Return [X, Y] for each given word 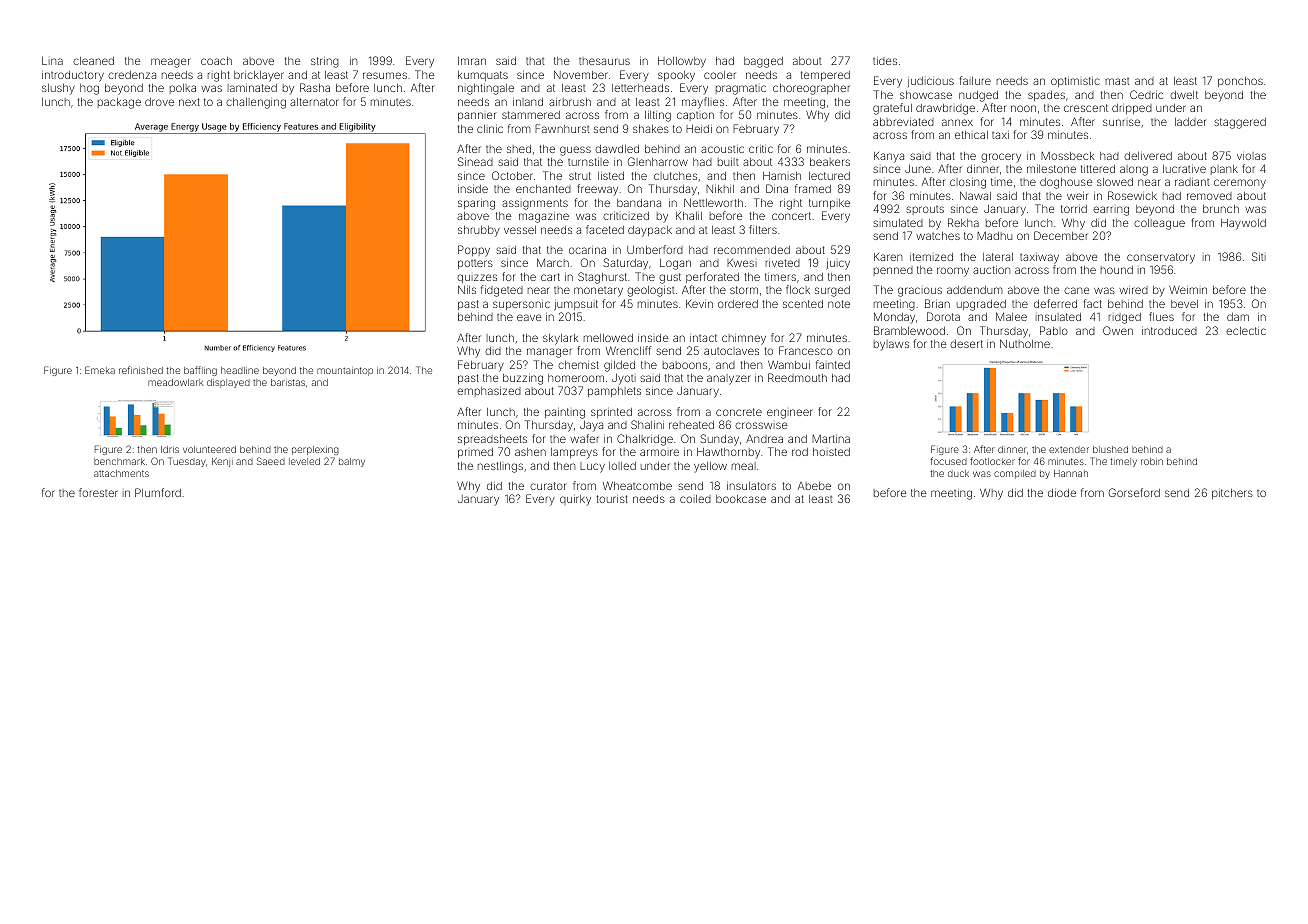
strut [580, 176]
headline [240, 370]
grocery [1001, 158]
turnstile [588, 161]
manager [549, 353]
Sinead [475, 161]
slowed [1115, 182]
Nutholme [1025, 343]
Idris [170, 449]
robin [1152, 461]
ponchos [1240, 82]
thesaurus [604, 61]
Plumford [158, 492]
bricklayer [259, 76]
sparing [476, 205]
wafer [584, 438]
